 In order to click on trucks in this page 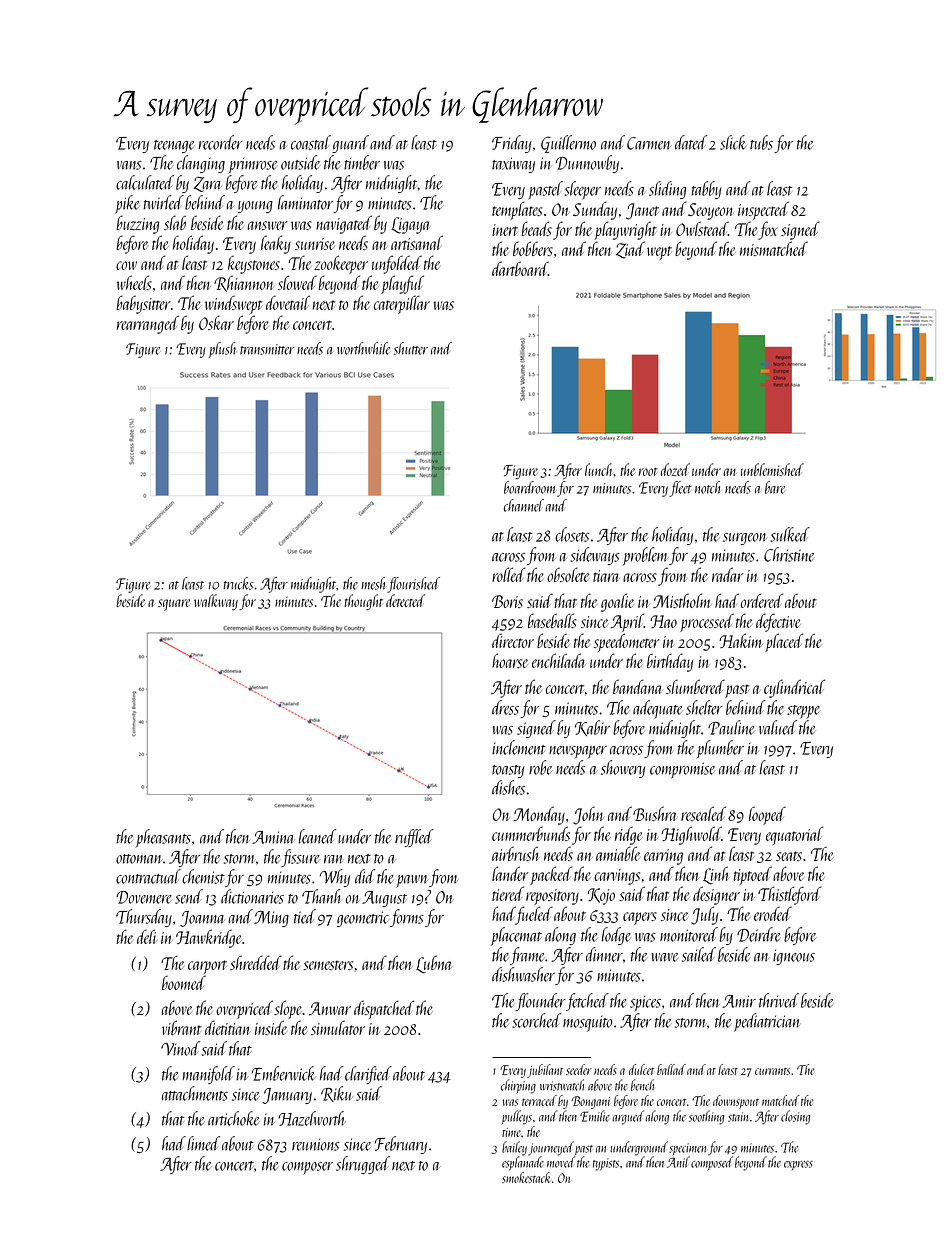, I will do `click(238, 583)`.
